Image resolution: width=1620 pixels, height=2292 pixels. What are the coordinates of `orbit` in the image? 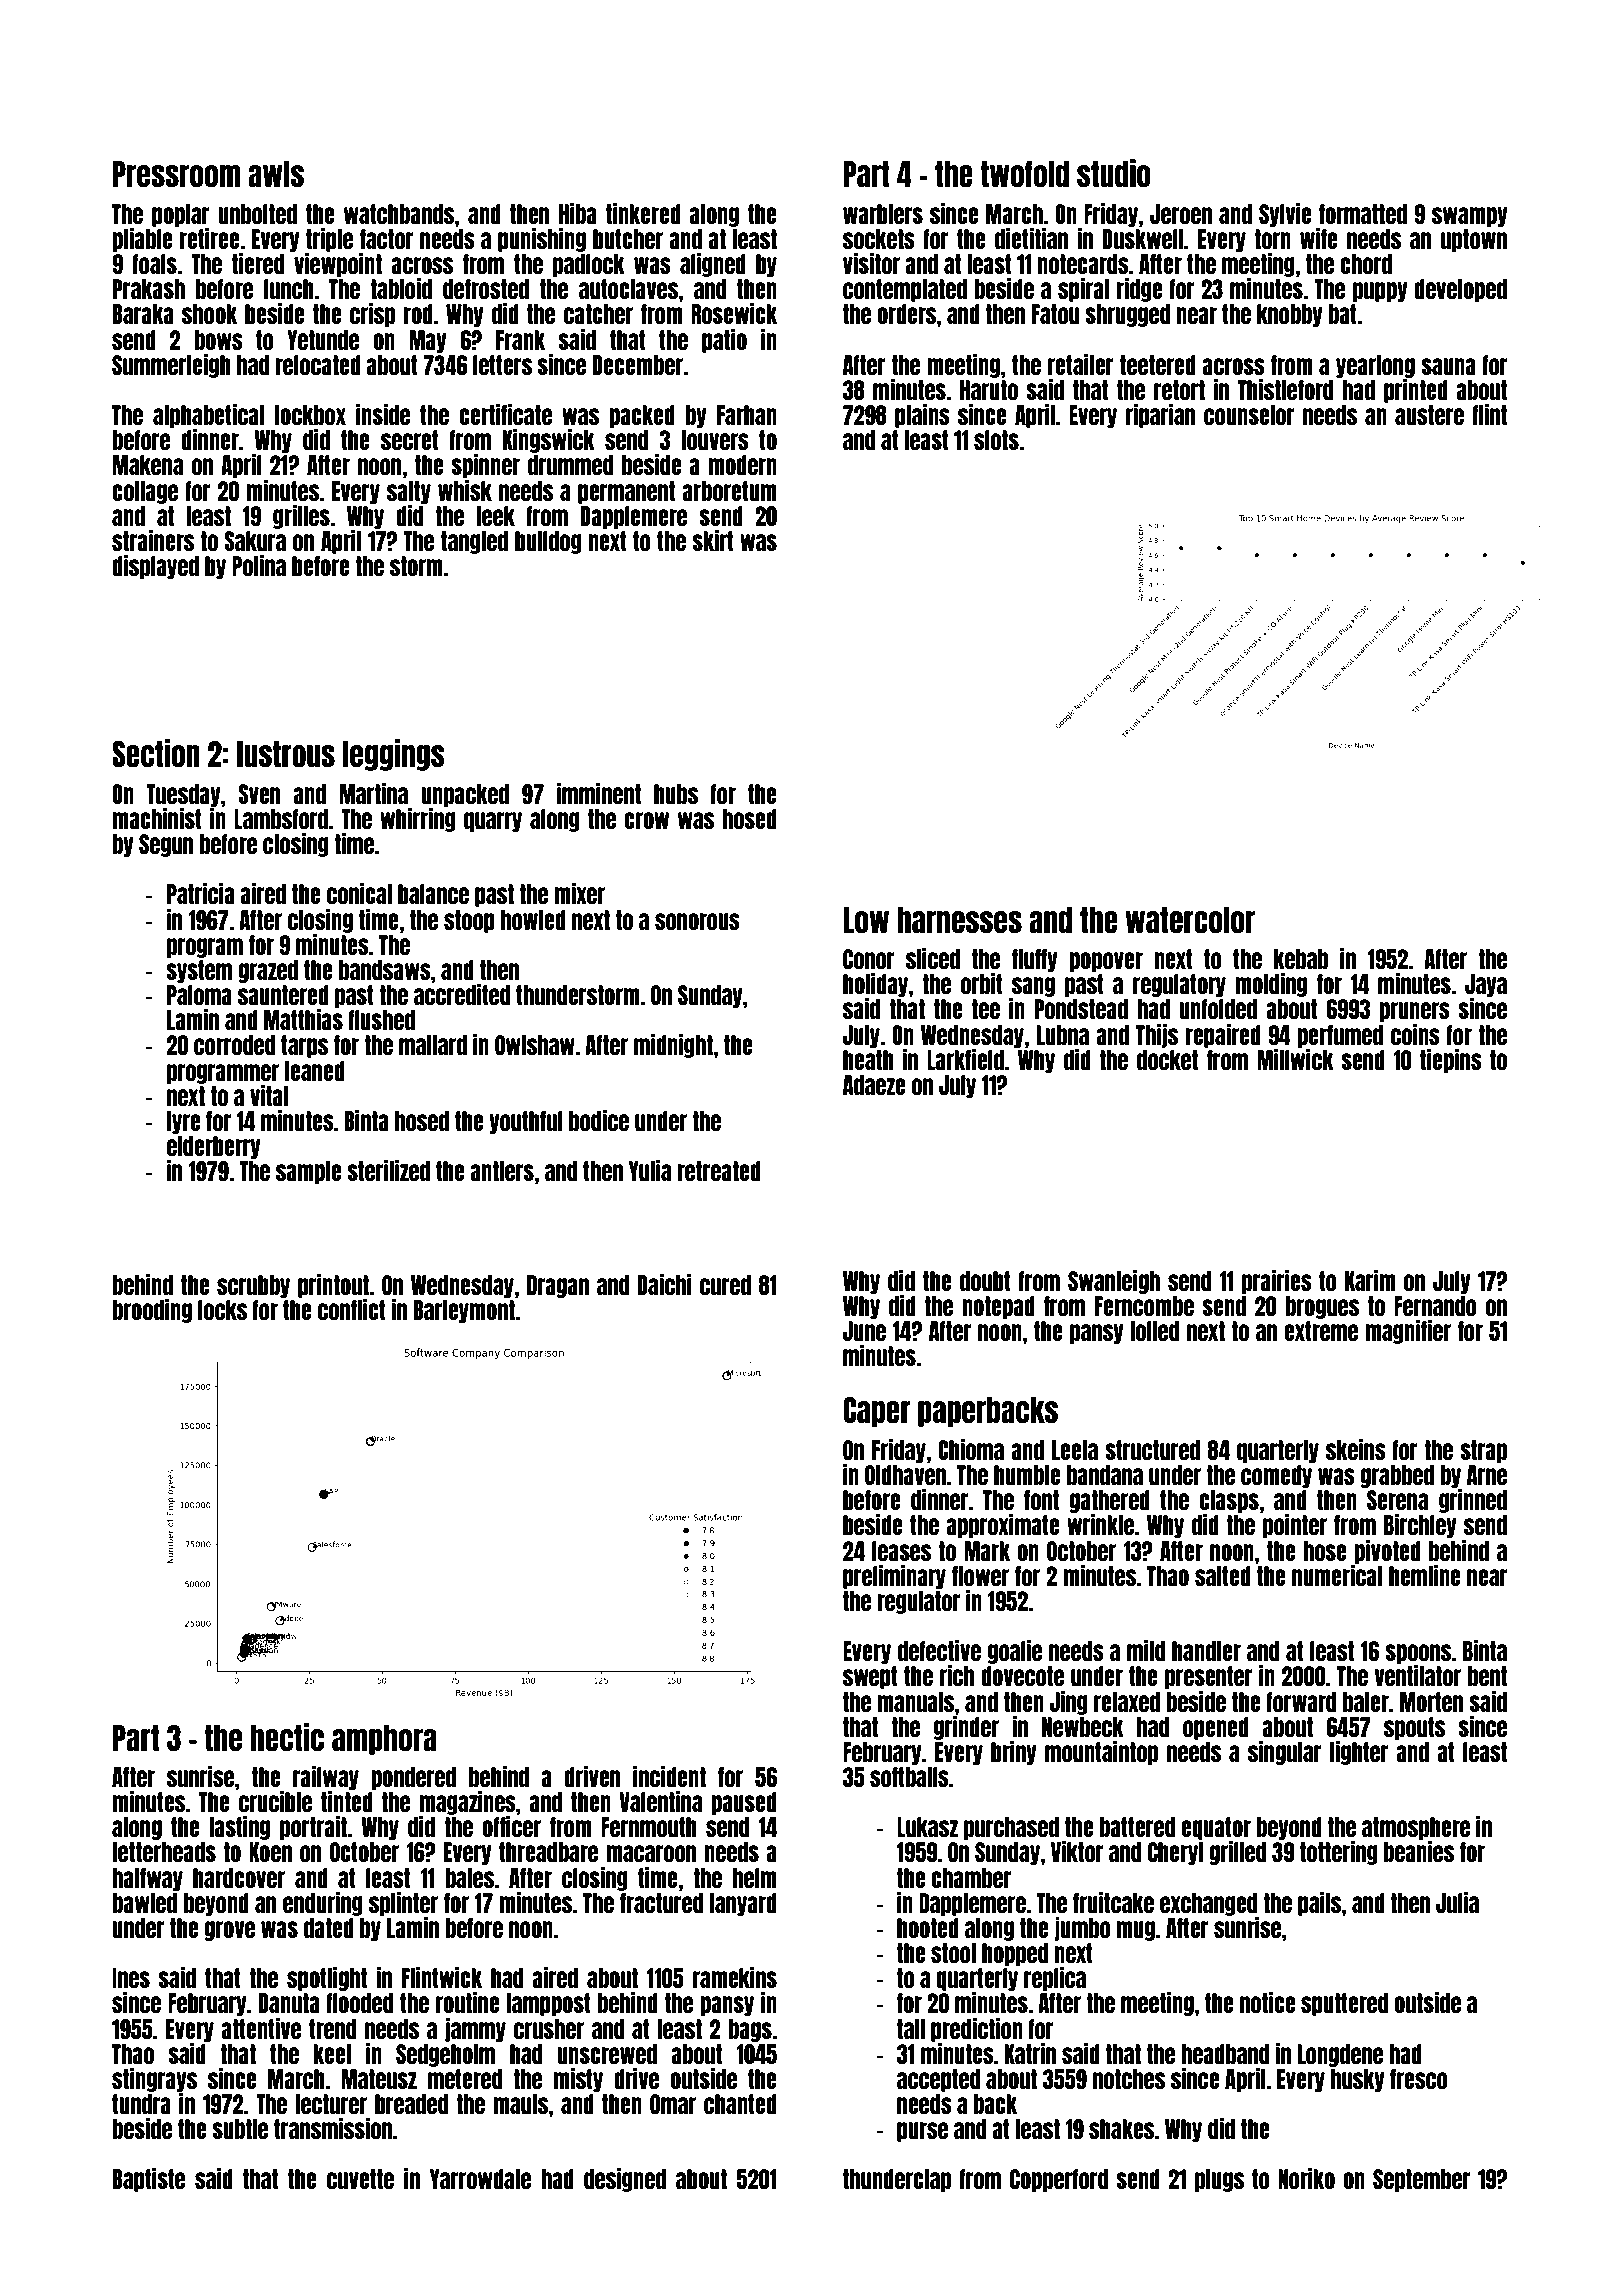 It's located at (982, 983).
